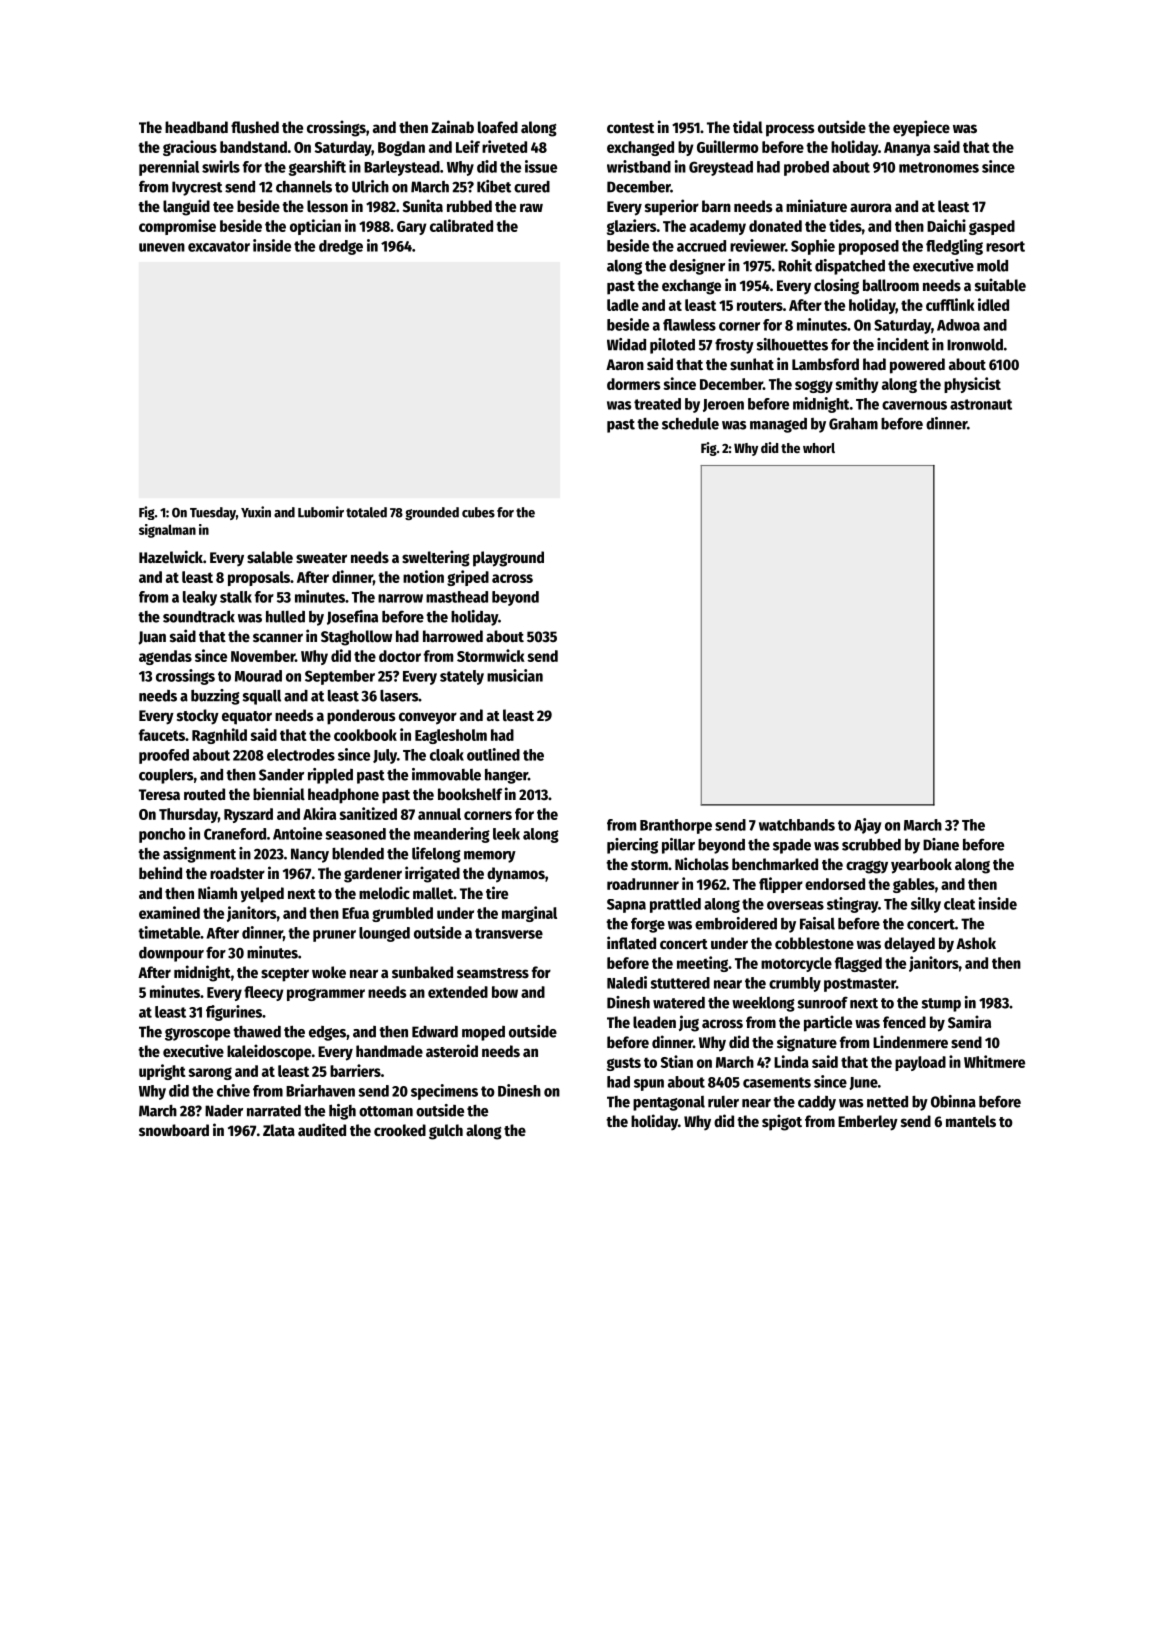  I want to click on audited, so click(322, 1130).
